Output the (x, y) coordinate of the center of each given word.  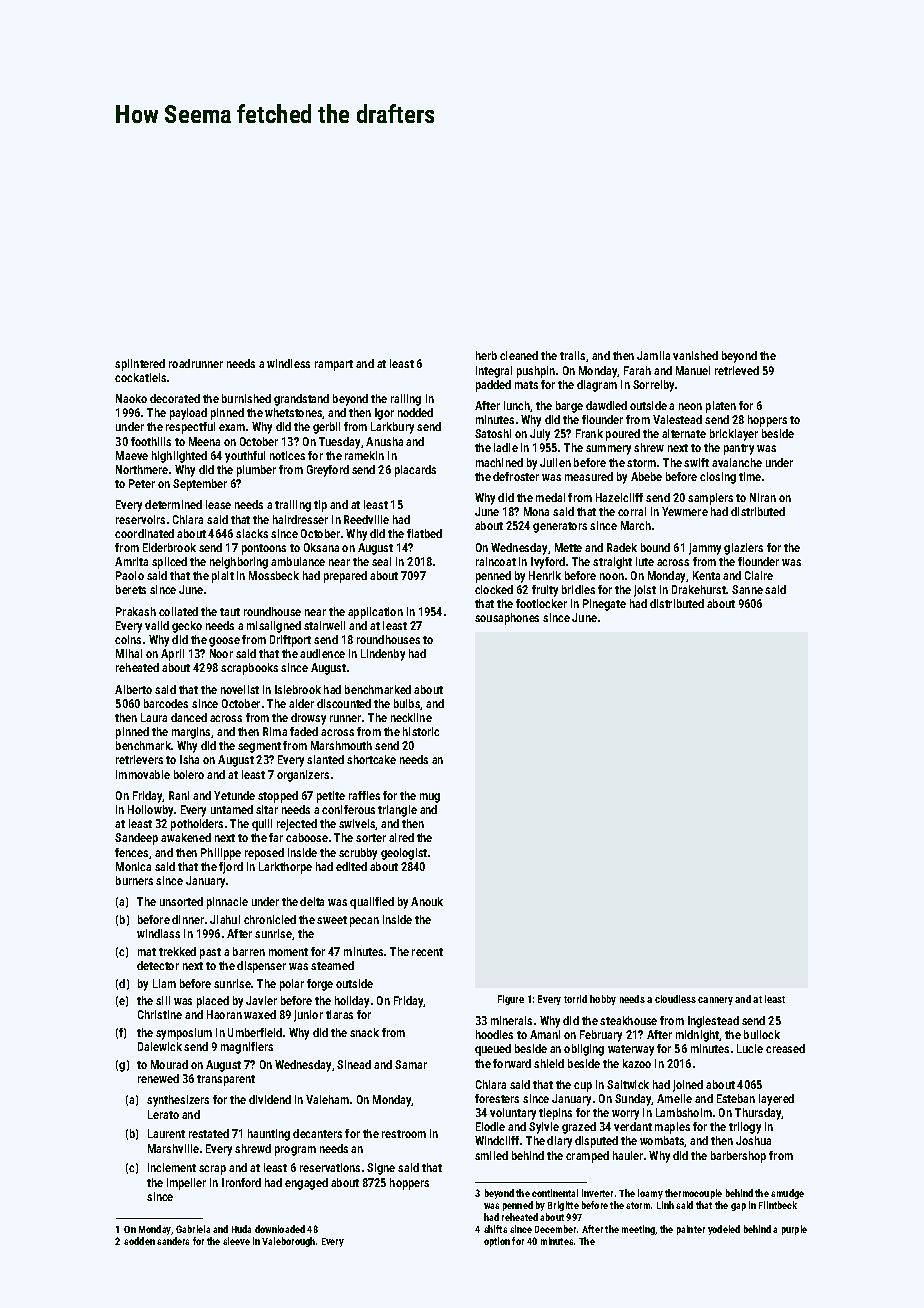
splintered (140, 365)
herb (486, 355)
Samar (411, 1064)
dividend (270, 1099)
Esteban (736, 1098)
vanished (695, 355)
